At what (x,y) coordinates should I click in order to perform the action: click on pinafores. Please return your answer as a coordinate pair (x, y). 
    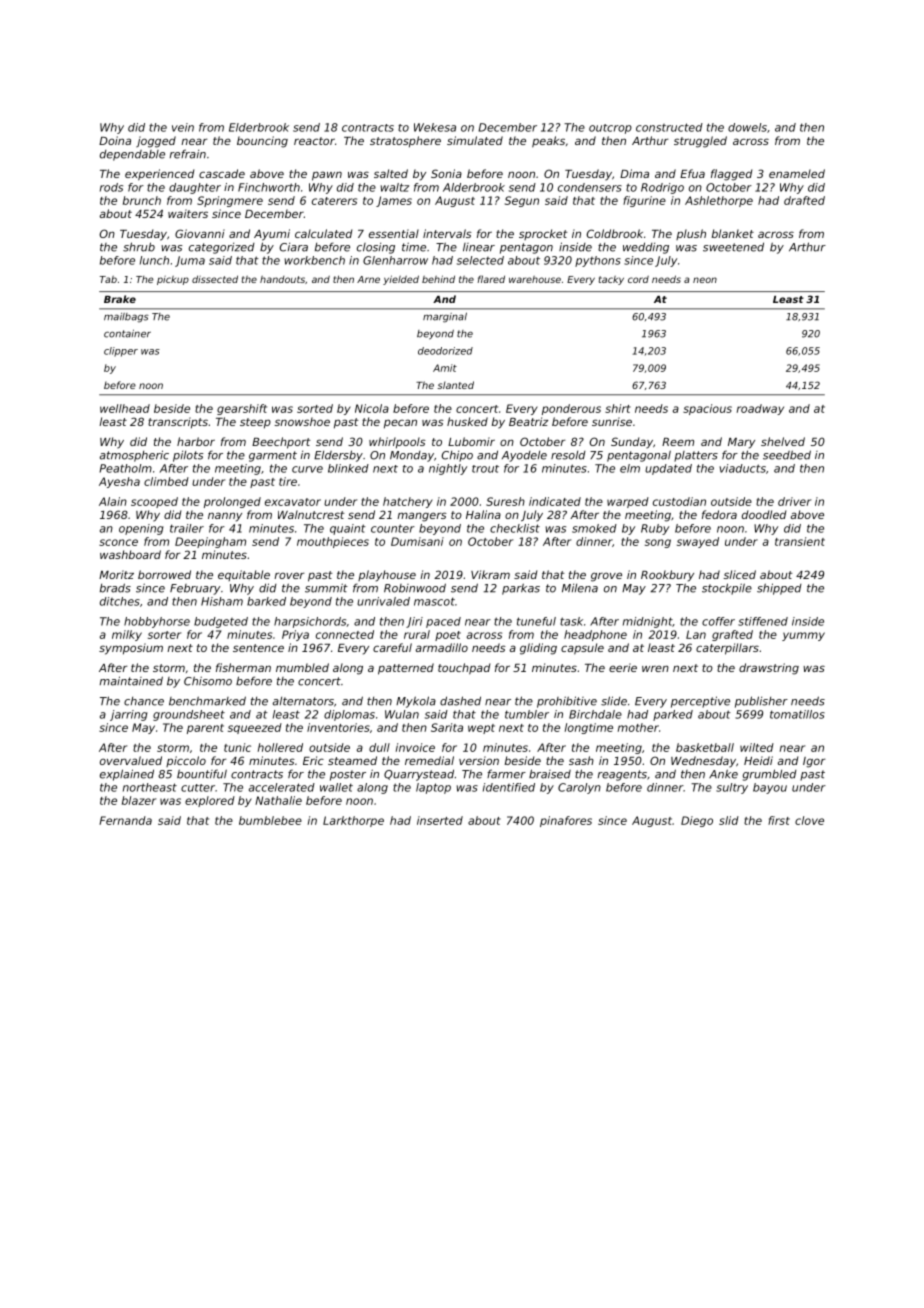
    Looking at the image, I should click on (566, 821).
